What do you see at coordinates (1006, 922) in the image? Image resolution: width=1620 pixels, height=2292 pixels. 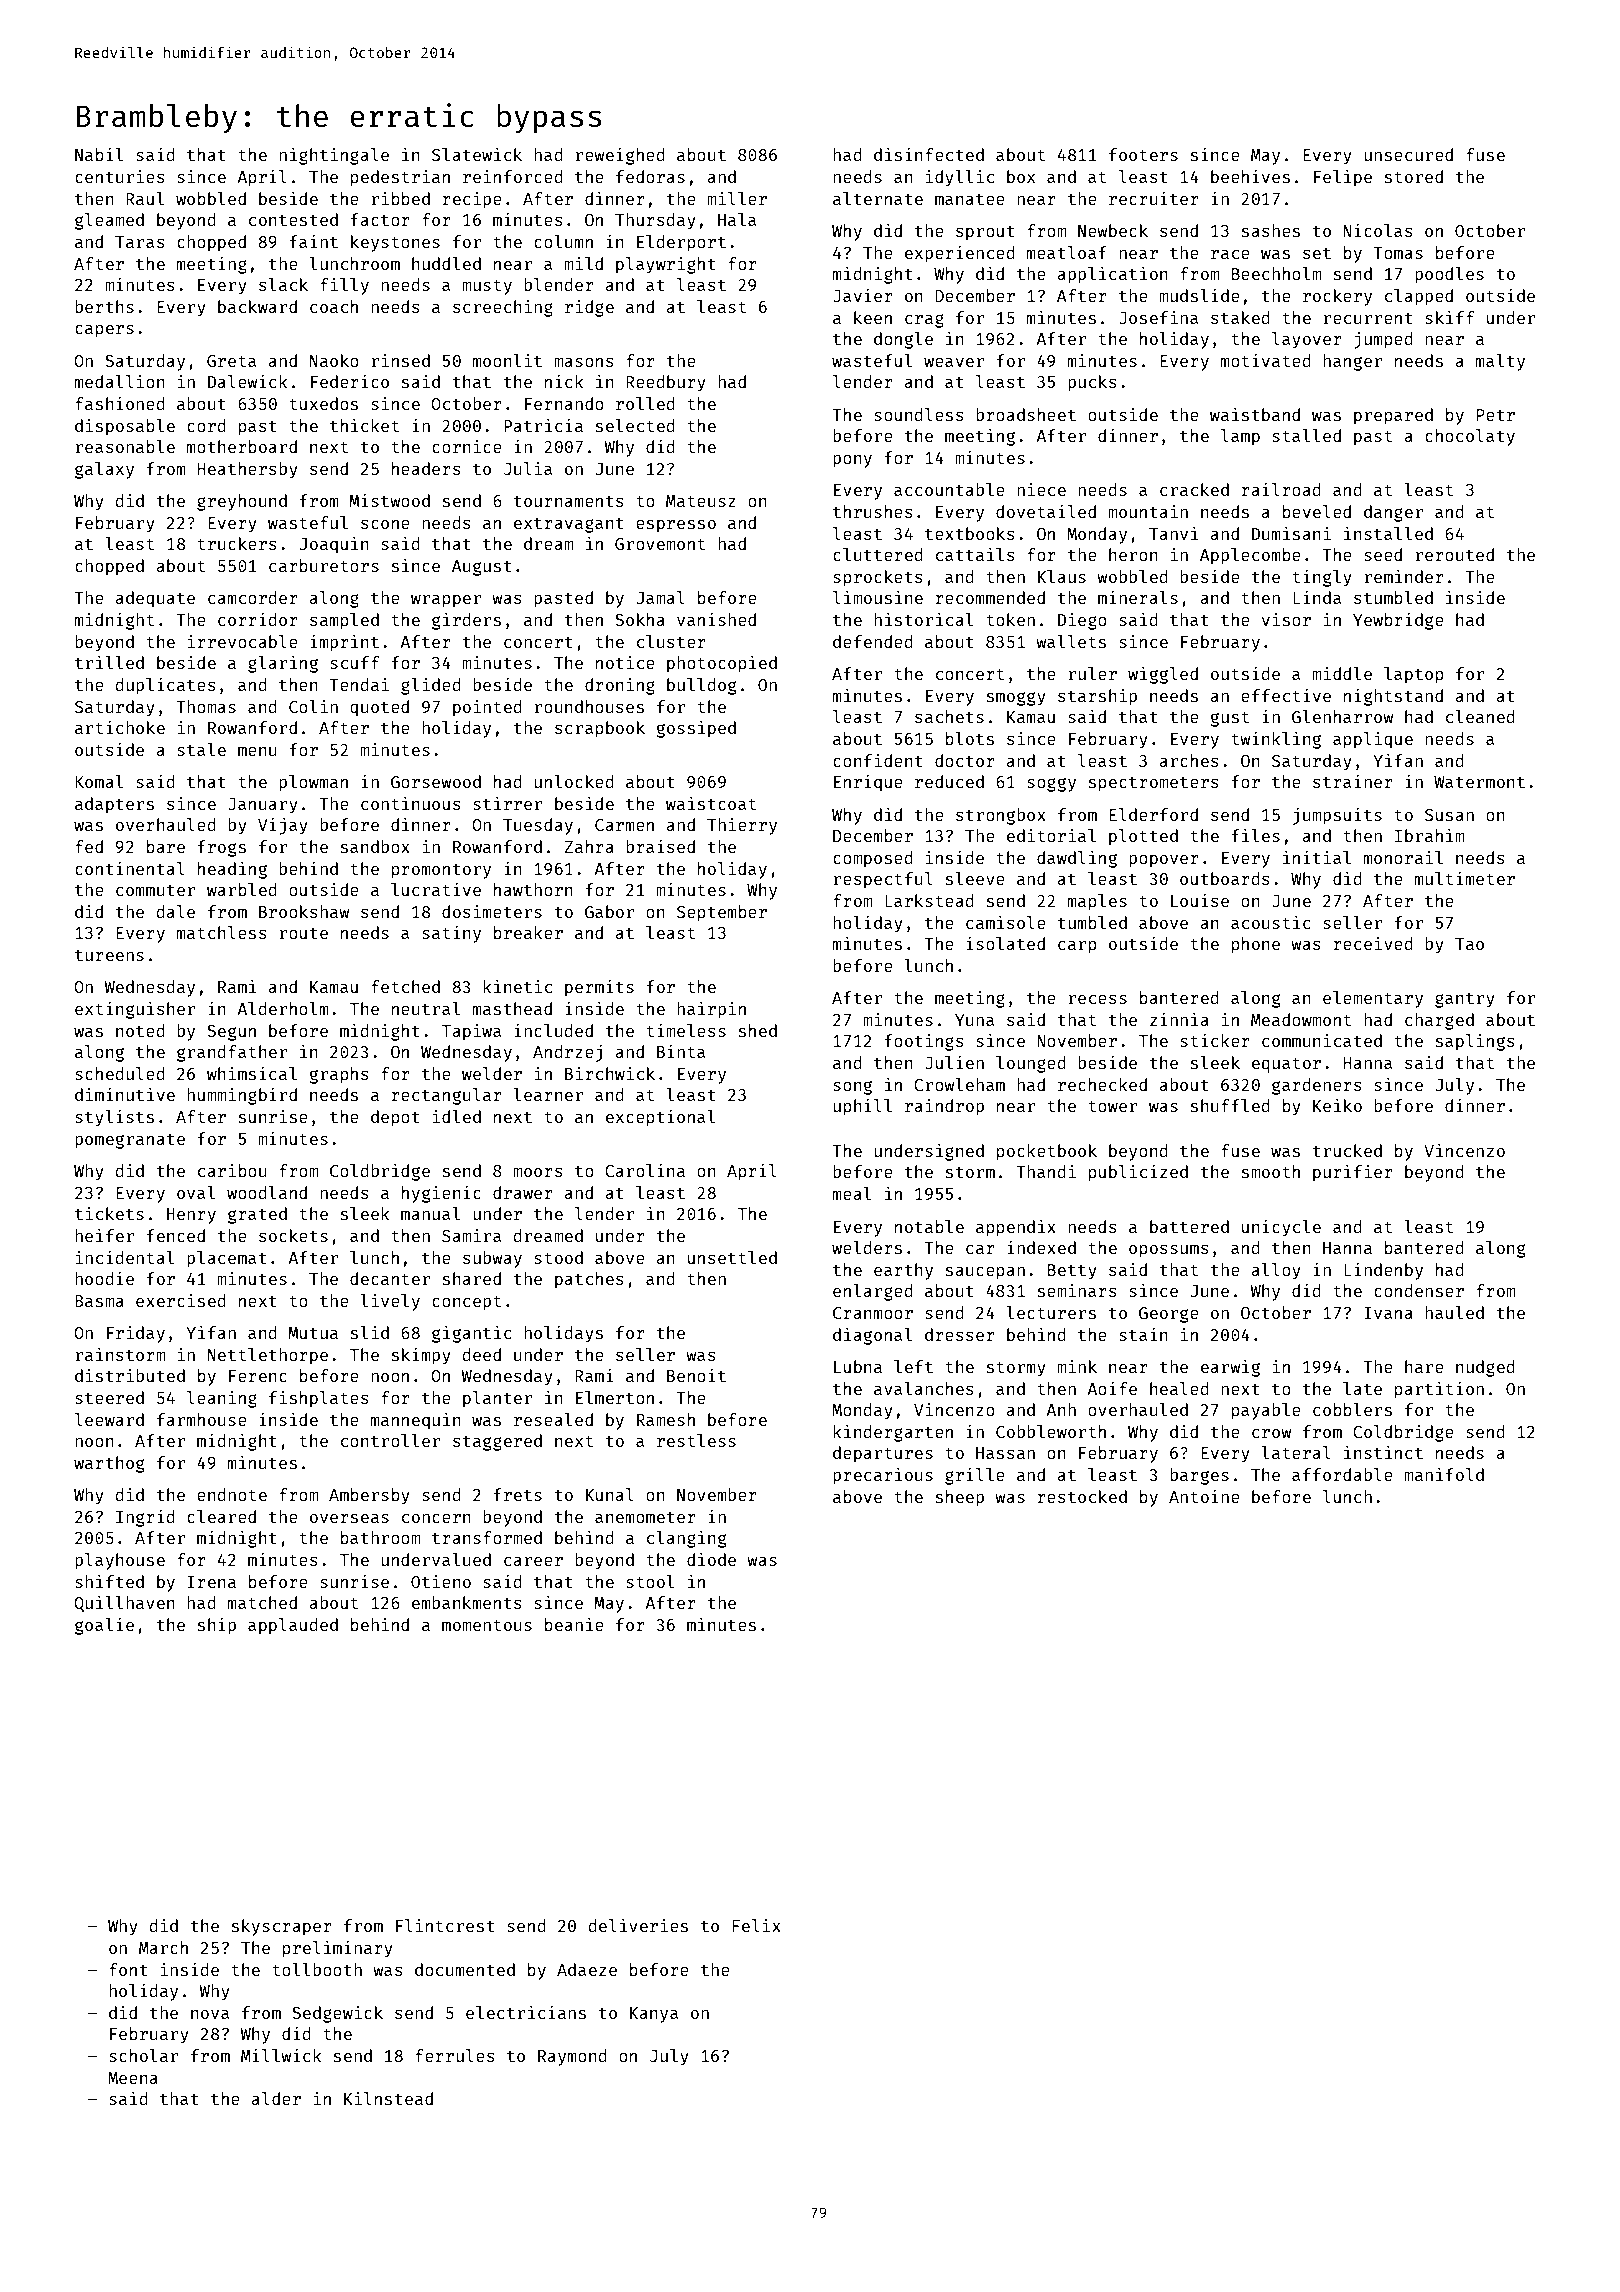 I see `camisole` at bounding box center [1006, 922].
